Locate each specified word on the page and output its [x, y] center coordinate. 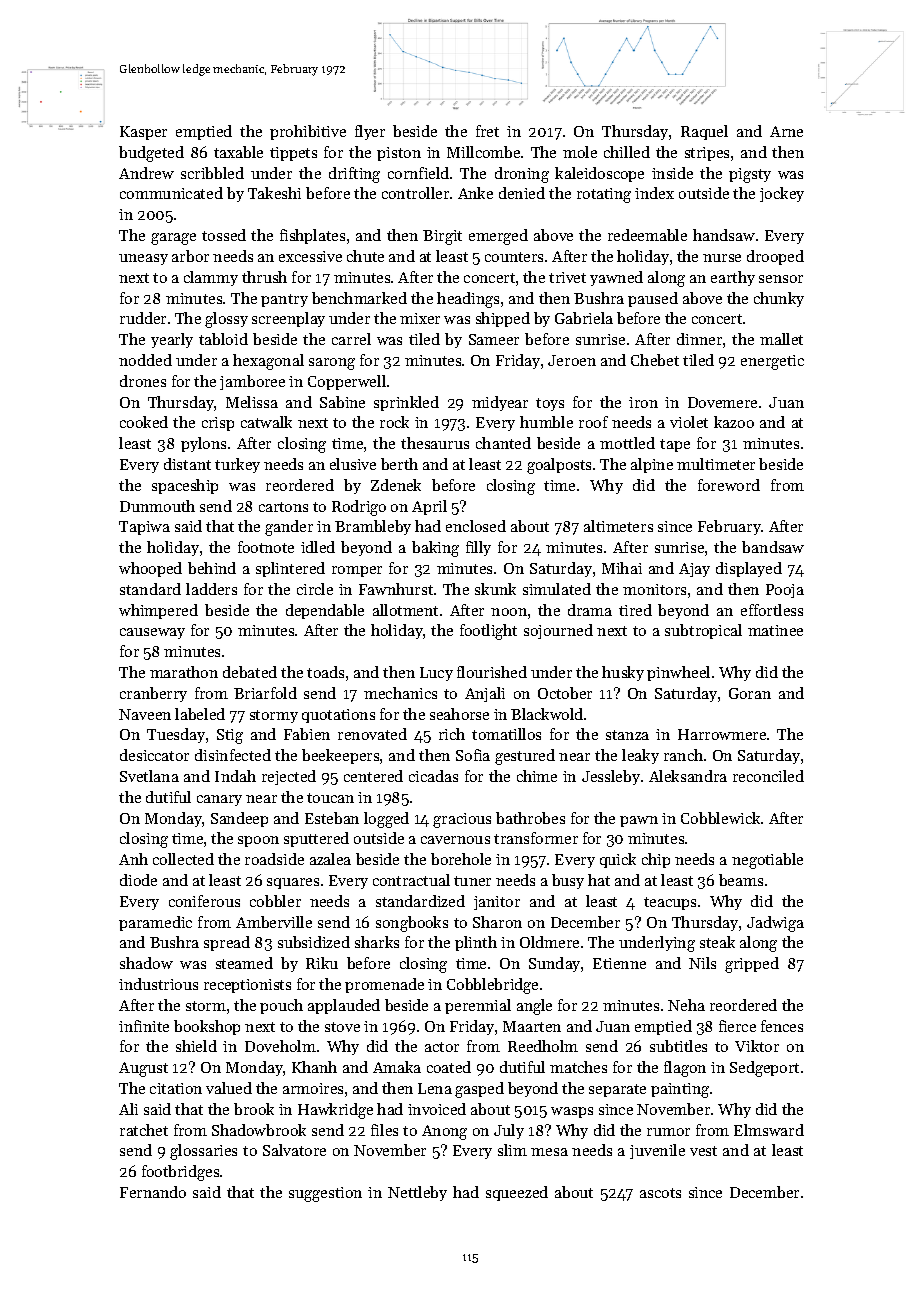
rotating [604, 195]
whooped [150, 569]
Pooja [785, 591]
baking [435, 549]
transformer [536, 838]
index [654, 193]
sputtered [316, 839]
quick [618, 860]
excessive [310, 256]
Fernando [153, 1192]
